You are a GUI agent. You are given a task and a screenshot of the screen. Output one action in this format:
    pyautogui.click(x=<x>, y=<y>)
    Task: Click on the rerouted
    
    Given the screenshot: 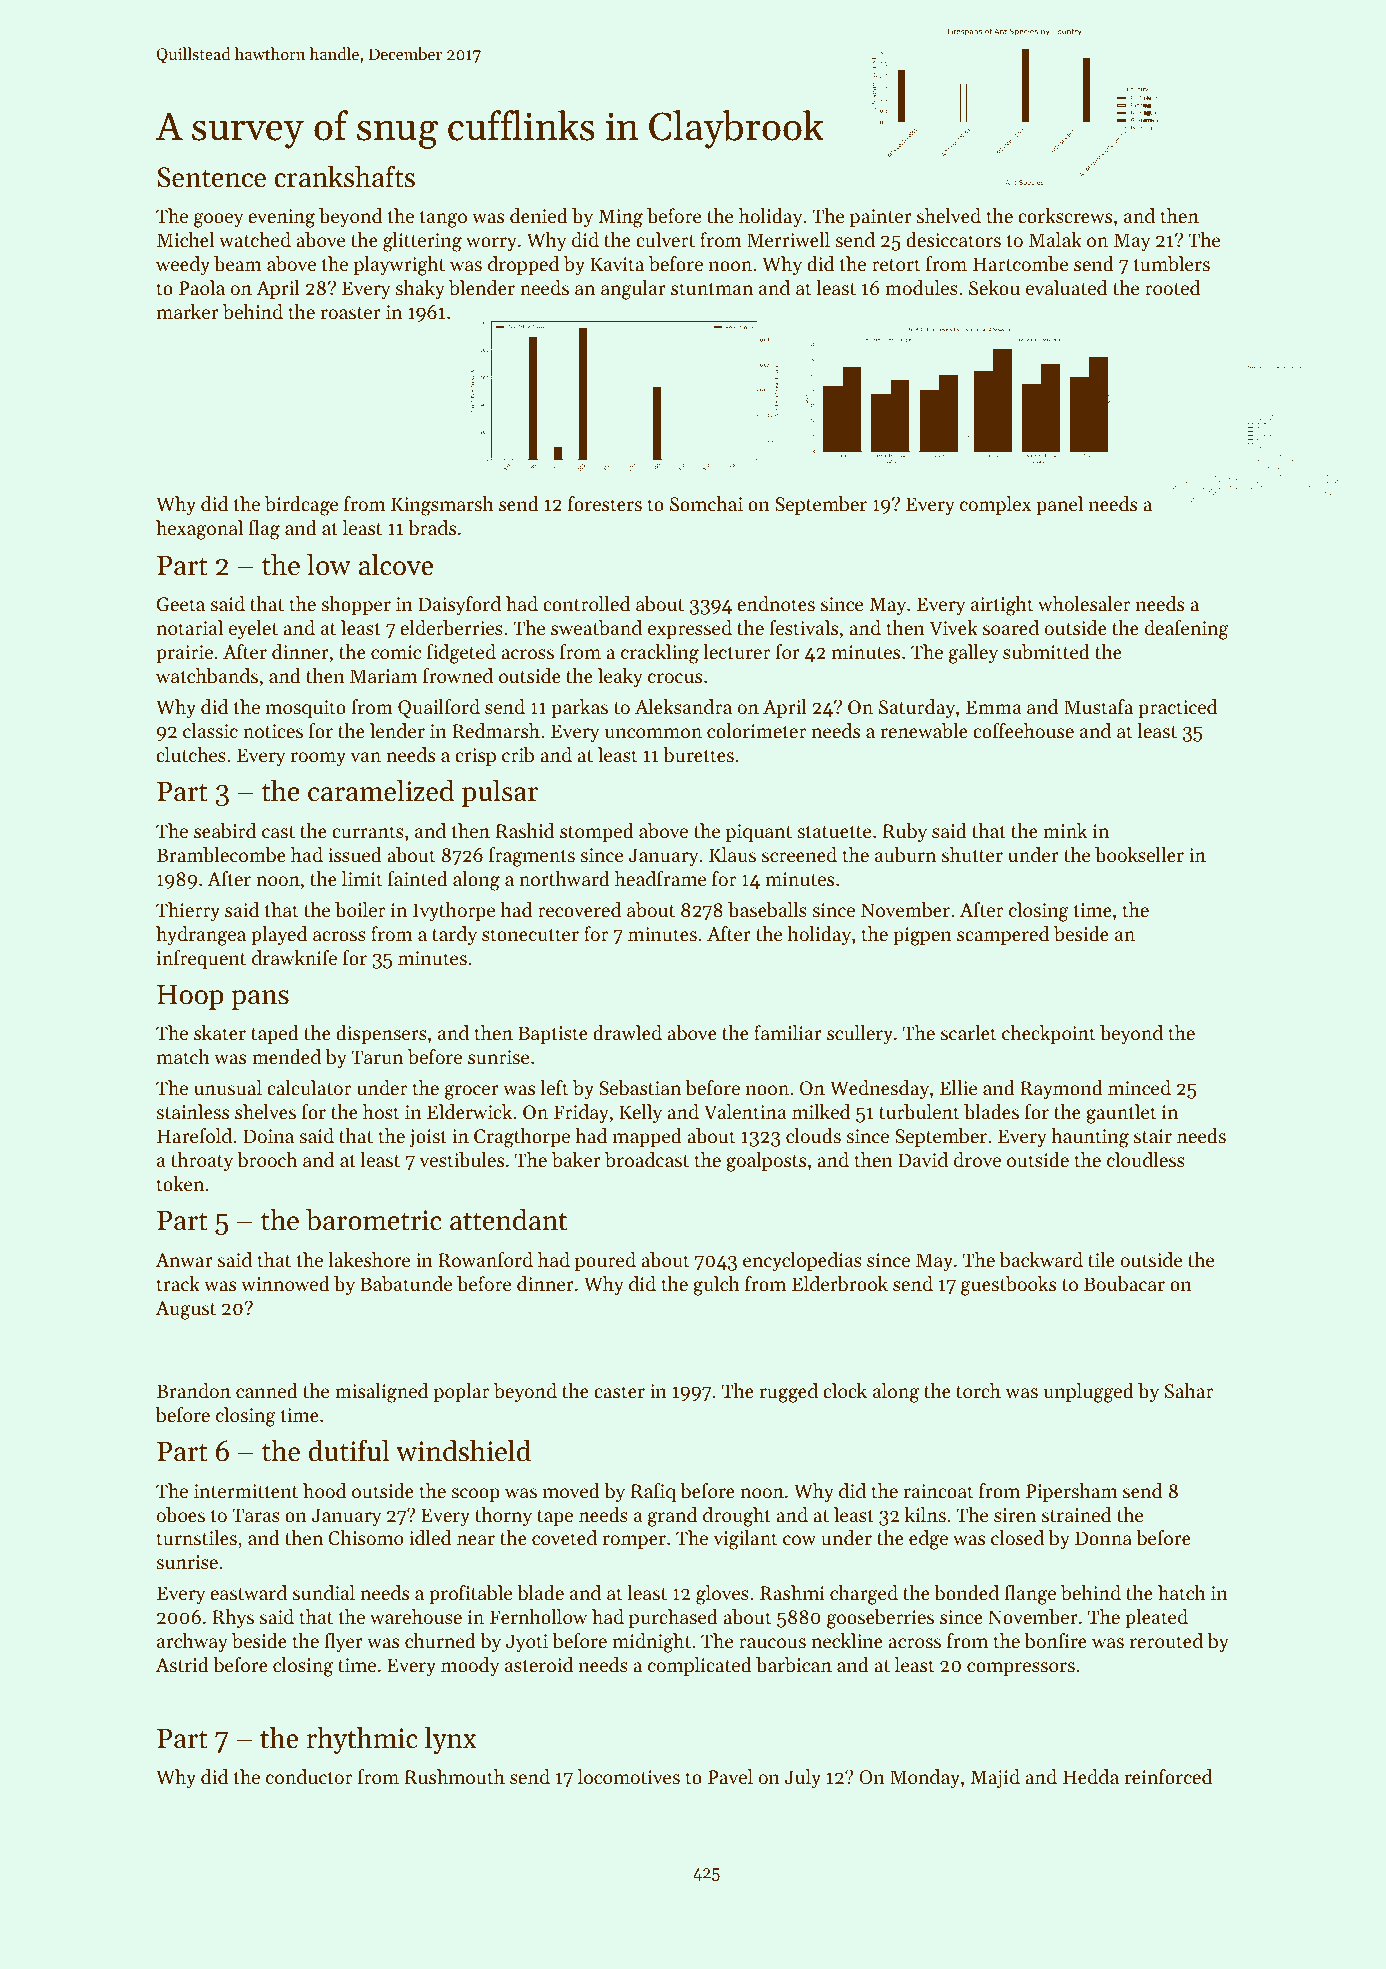 What is the action you would take?
    pyautogui.click(x=1166, y=1640)
